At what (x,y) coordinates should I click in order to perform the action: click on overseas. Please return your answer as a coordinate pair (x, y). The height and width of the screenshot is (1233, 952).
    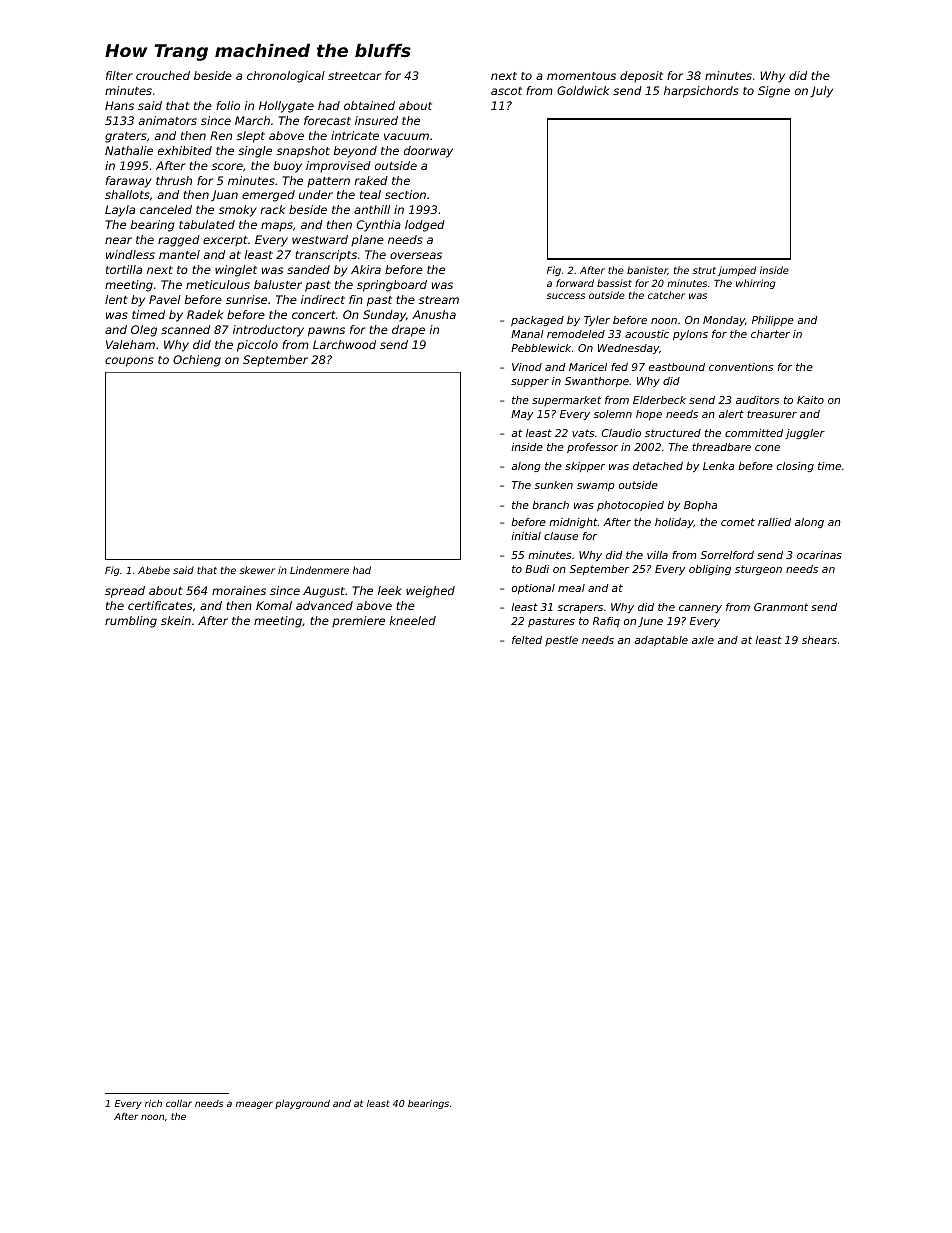
    Looking at the image, I should click on (416, 255).
